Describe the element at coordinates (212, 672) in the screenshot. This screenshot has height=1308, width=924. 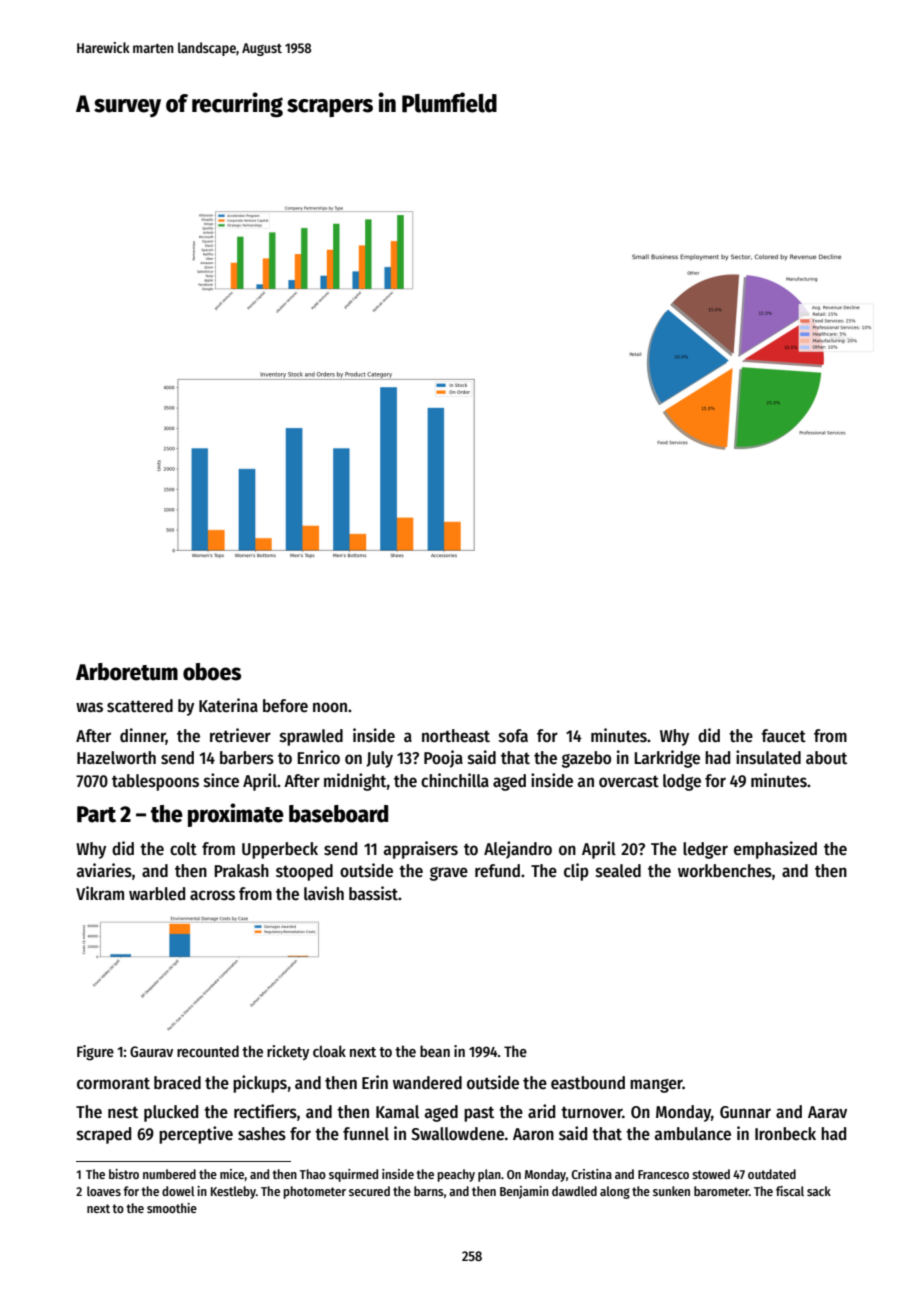
I see `oboes` at that location.
